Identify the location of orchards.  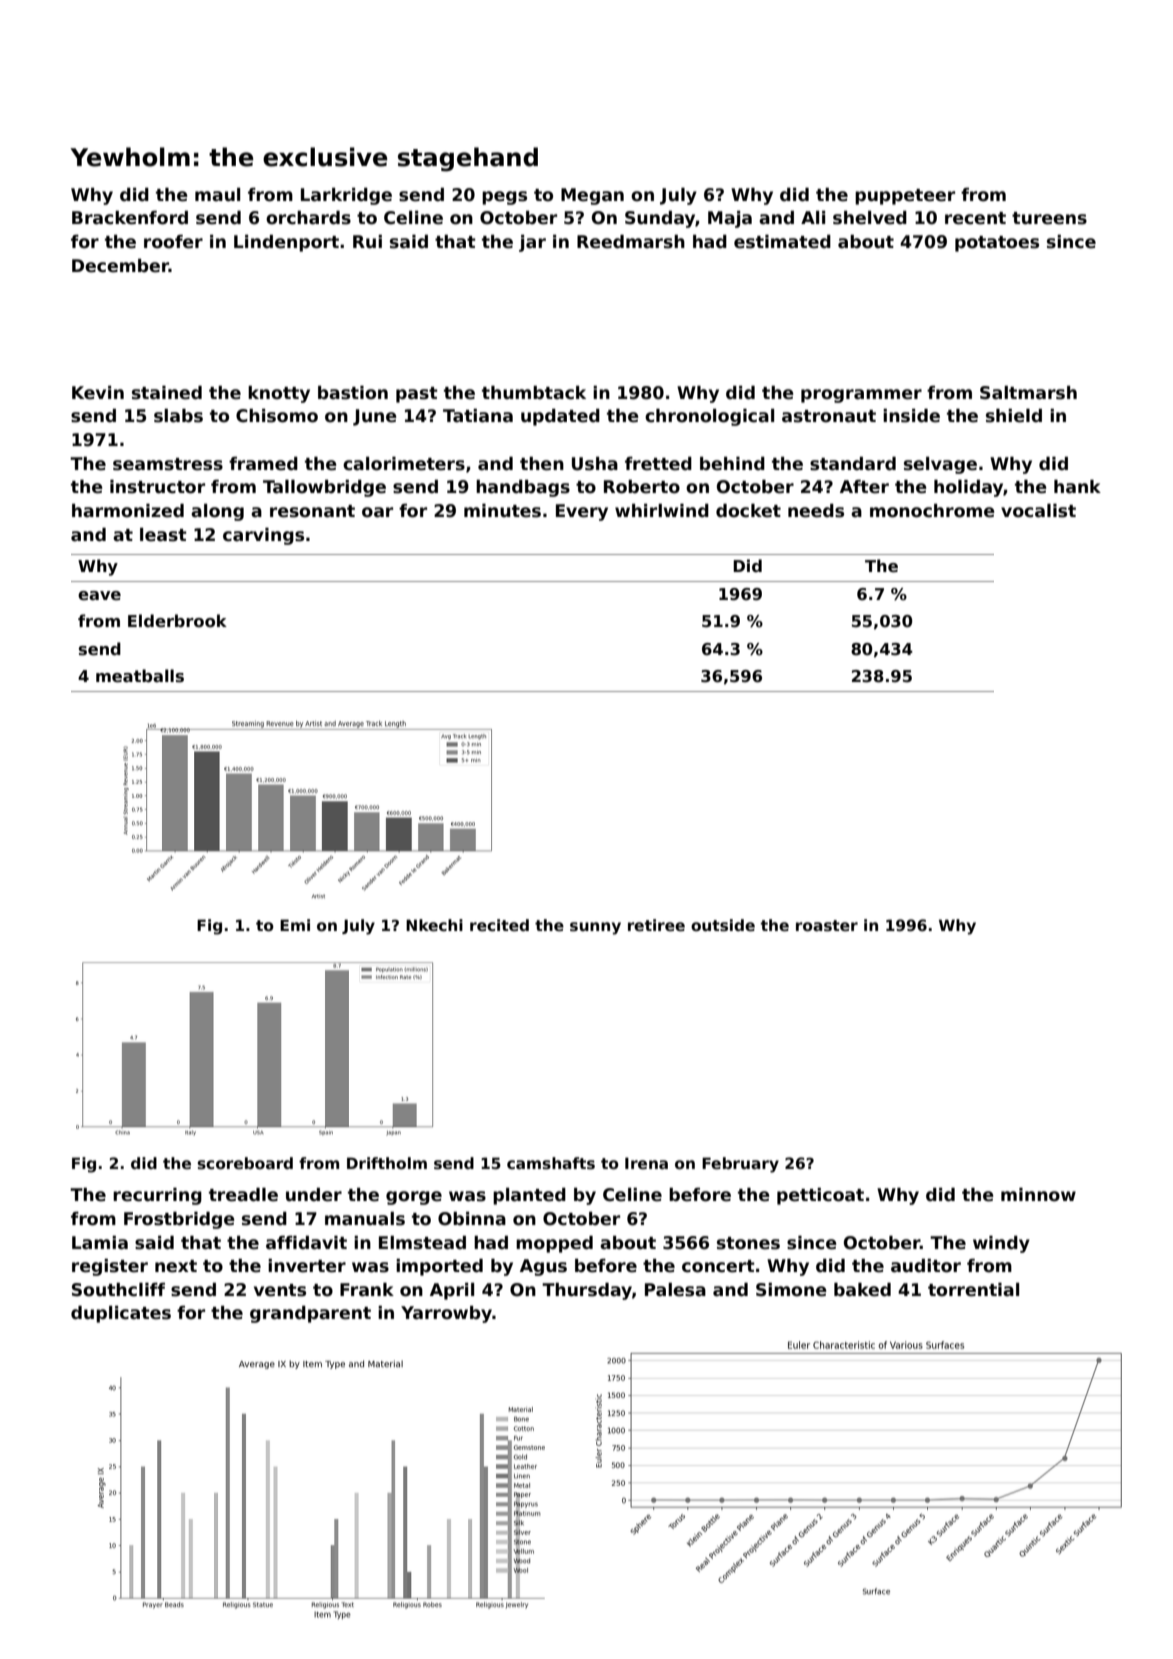
(308, 218).
